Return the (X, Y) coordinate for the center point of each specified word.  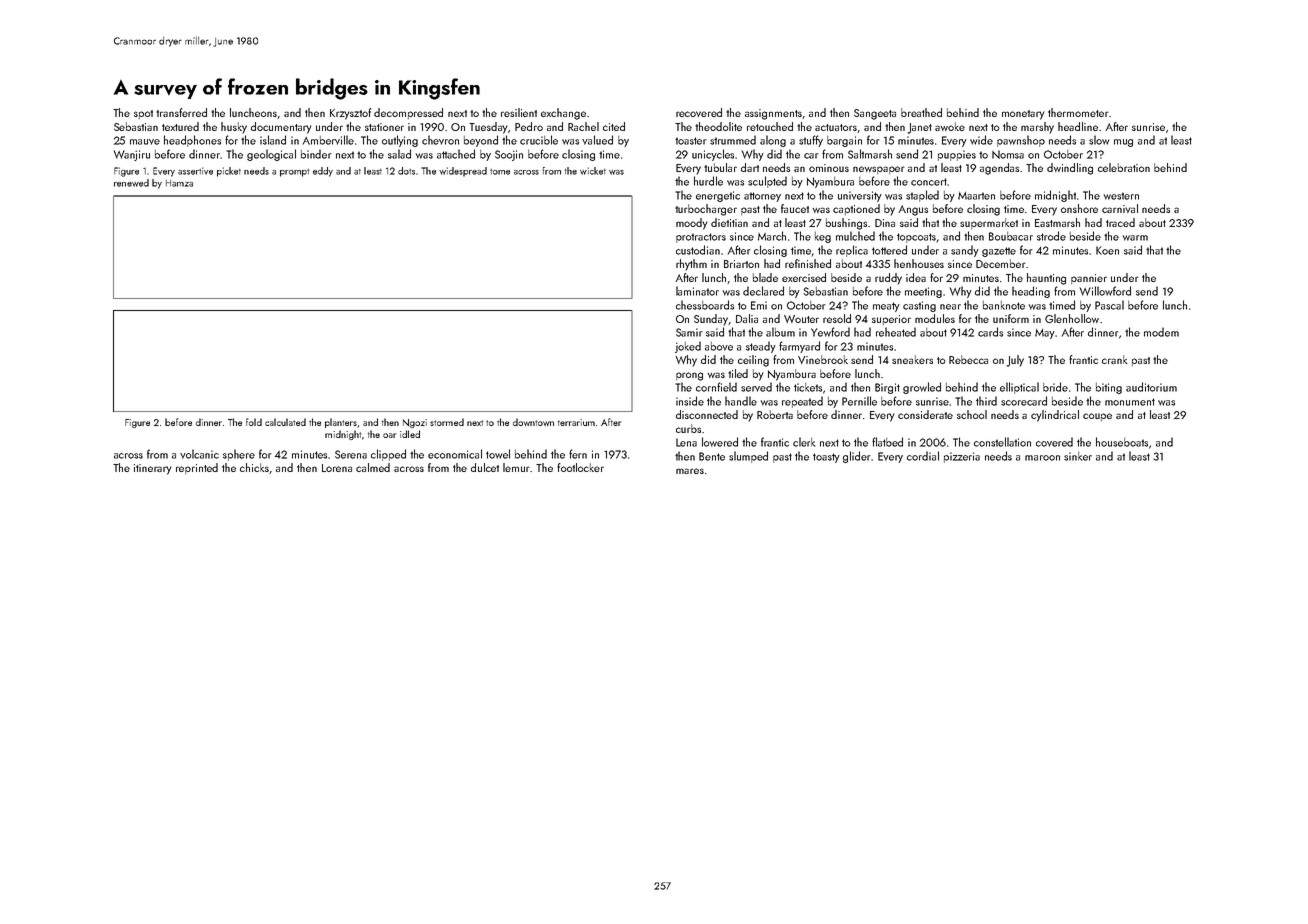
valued (597, 140)
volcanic (199, 454)
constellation (1002, 442)
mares (690, 471)
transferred (181, 112)
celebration (1124, 167)
